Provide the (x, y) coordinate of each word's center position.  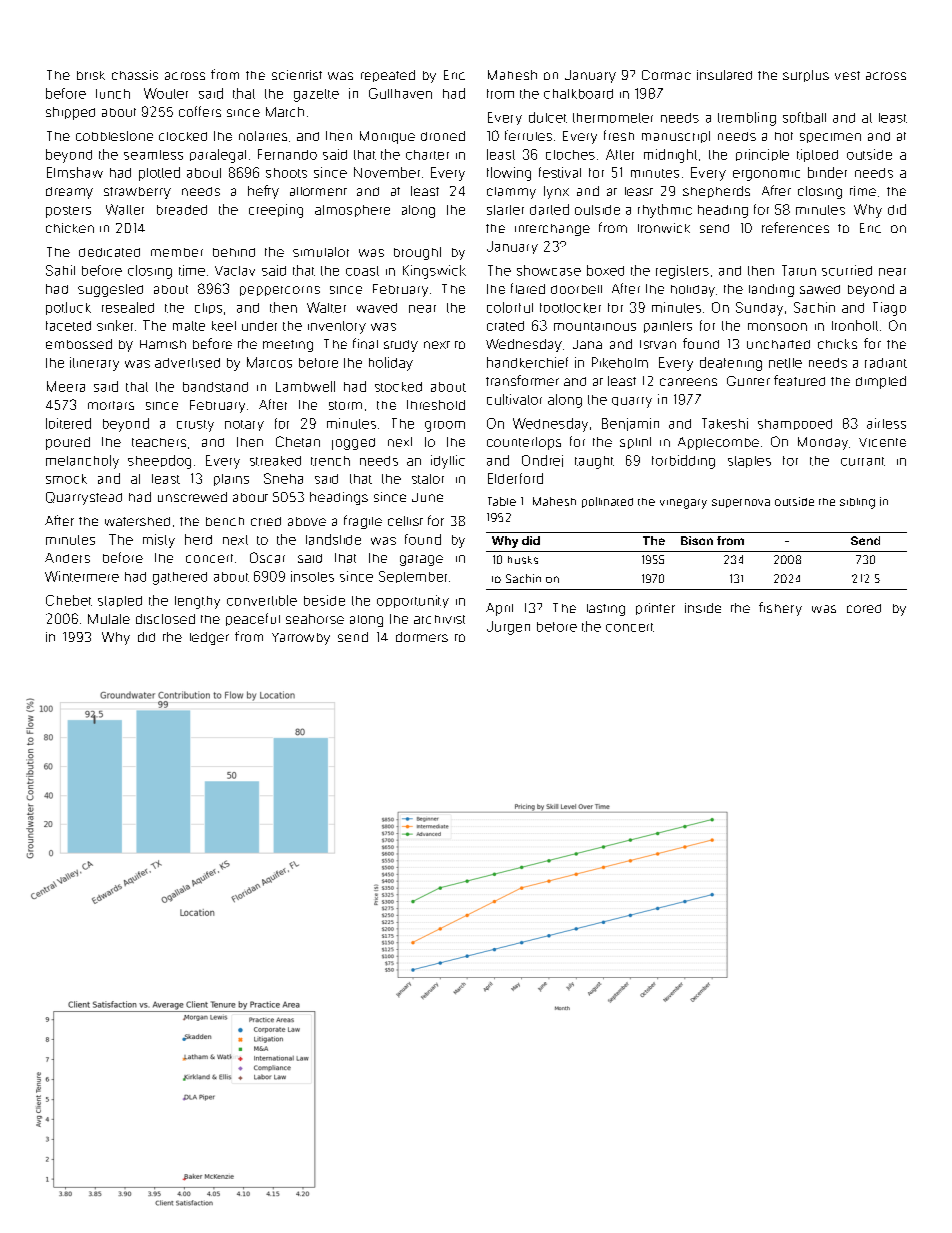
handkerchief (527, 362)
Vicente (882, 442)
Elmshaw (75, 172)
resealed (128, 307)
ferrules (528, 135)
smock (66, 479)
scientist (297, 75)
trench (330, 461)
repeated (388, 76)
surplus (806, 76)
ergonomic (766, 175)
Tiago (889, 309)
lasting (606, 610)
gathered (180, 578)
